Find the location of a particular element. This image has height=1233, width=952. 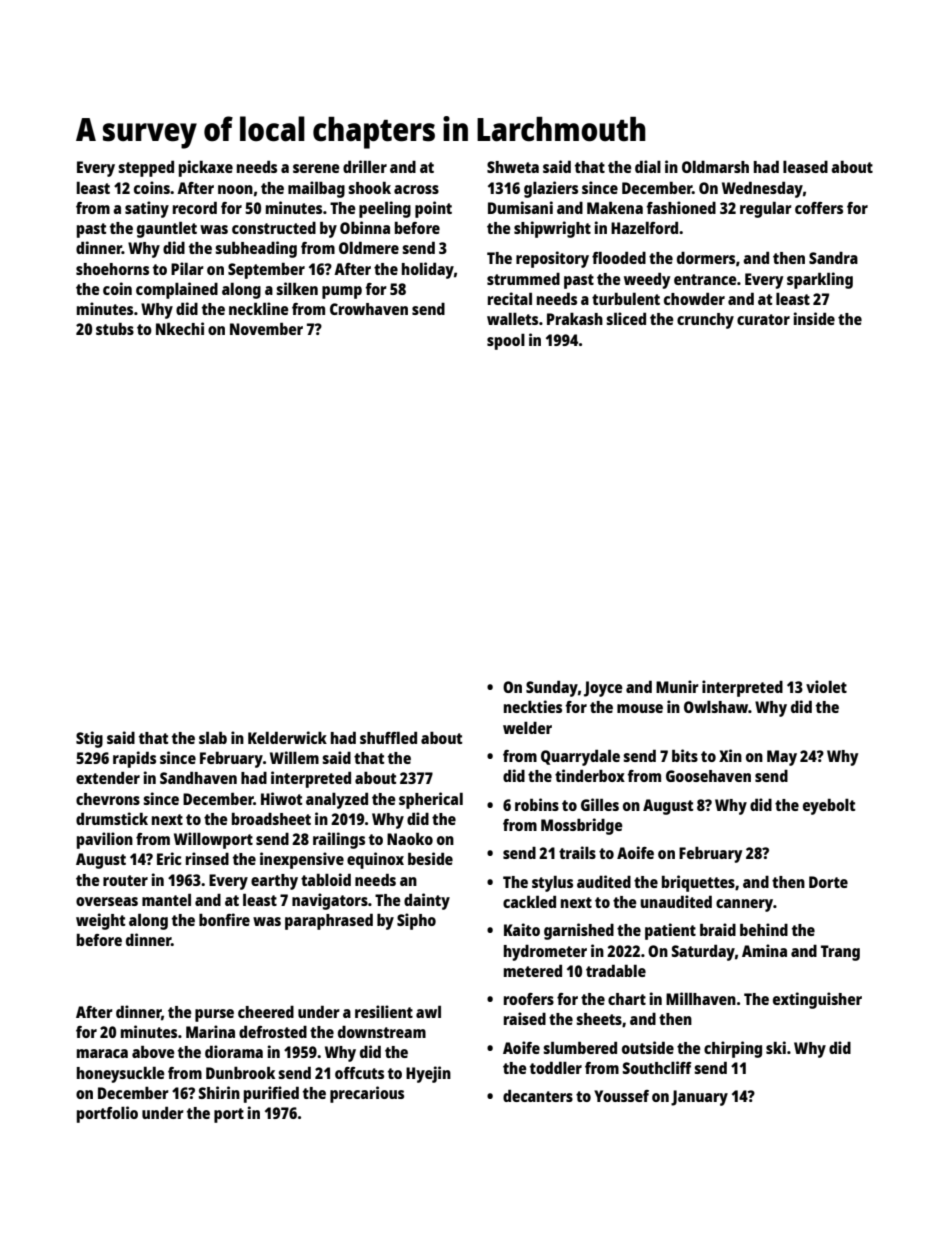

purified is located at coordinates (271, 1094).
